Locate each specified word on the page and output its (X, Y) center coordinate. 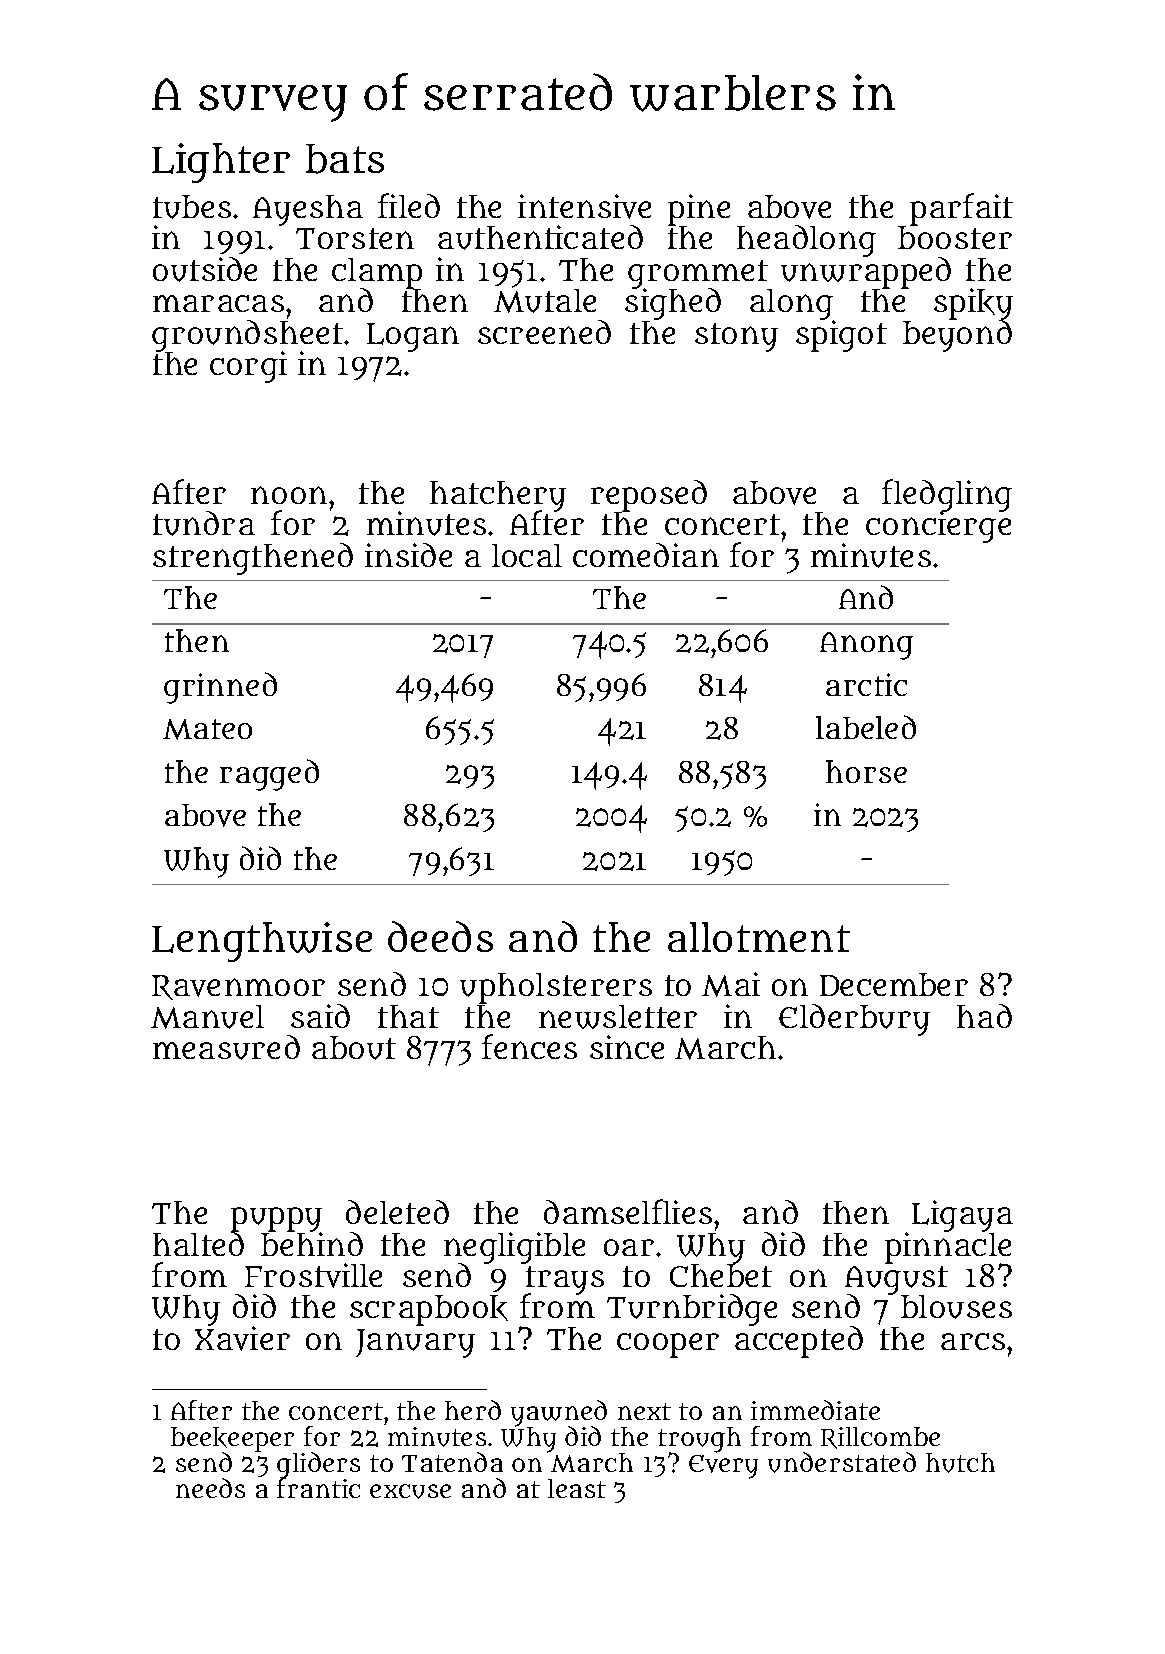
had (984, 1016)
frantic (318, 1488)
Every (723, 1467)
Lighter (221, 163)
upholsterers (556, 988)
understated (842, 1462)
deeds (440, 936)
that (408, 1016)
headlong (806, 241)
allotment (759, 937)
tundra (204, 523)
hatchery (498, 496)
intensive (584, 206)
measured (226, 1047)
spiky (973, 304)
